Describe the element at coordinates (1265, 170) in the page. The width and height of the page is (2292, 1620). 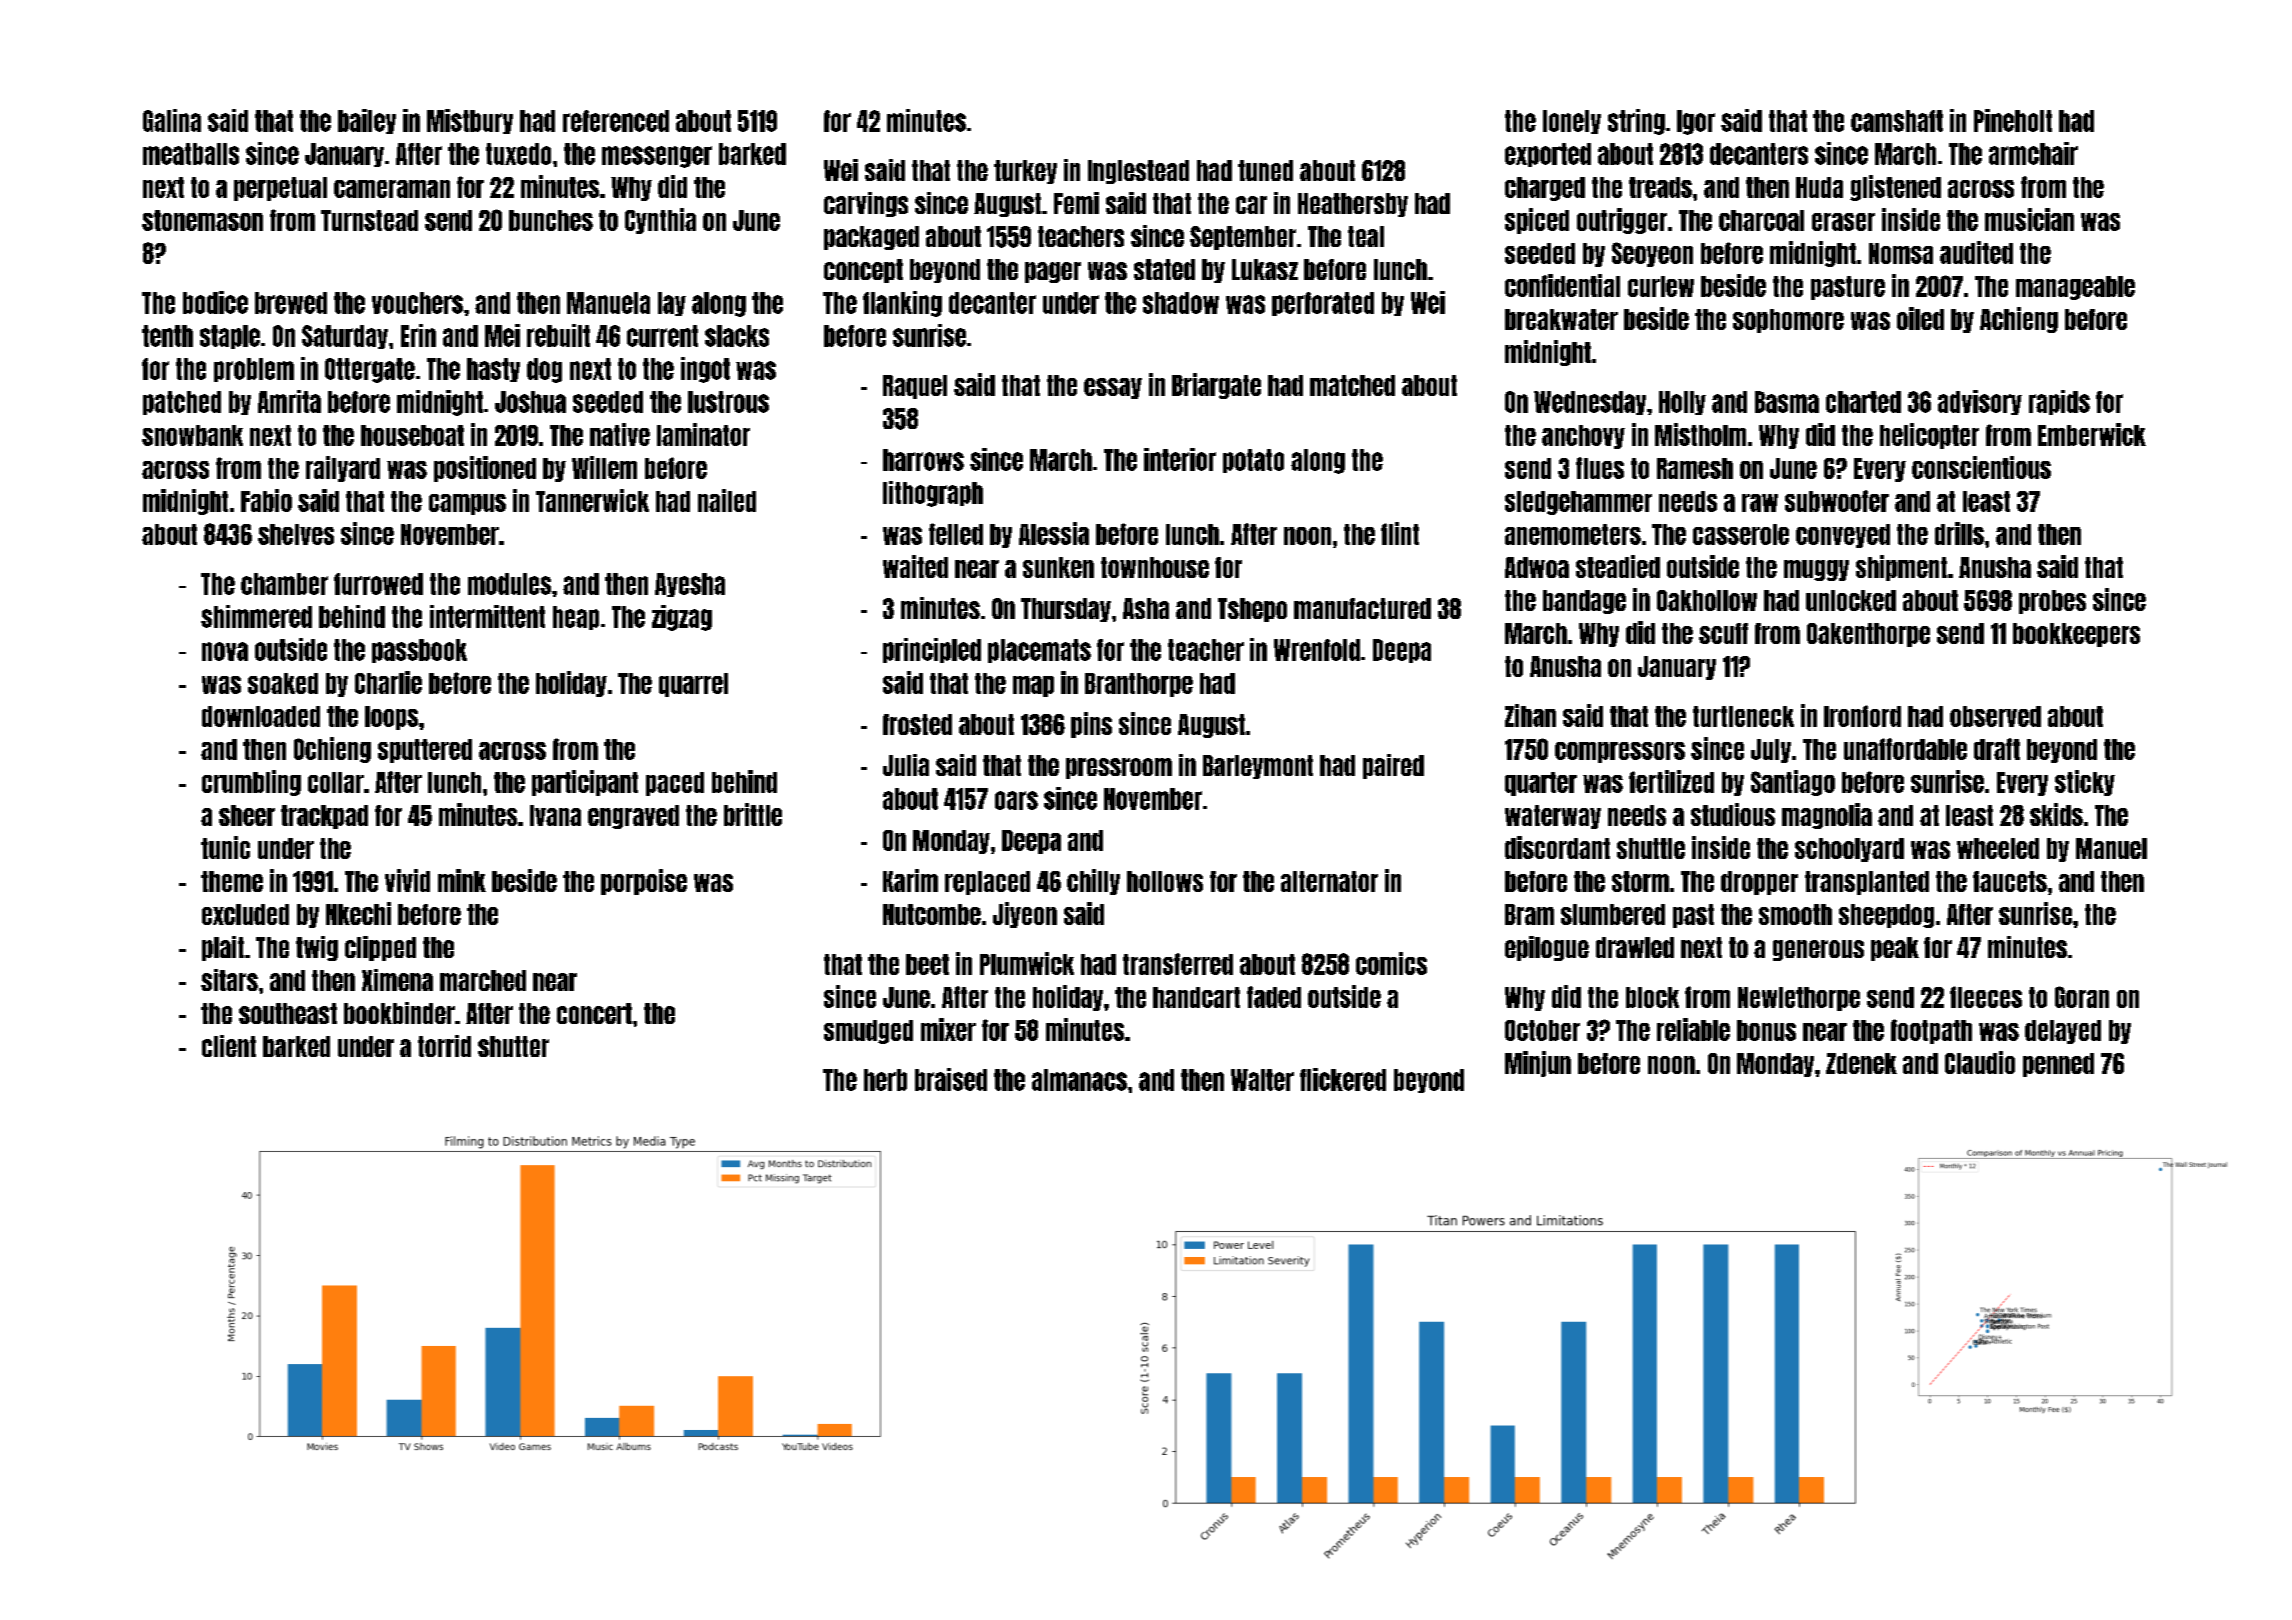
I see `tuned` at that location.
